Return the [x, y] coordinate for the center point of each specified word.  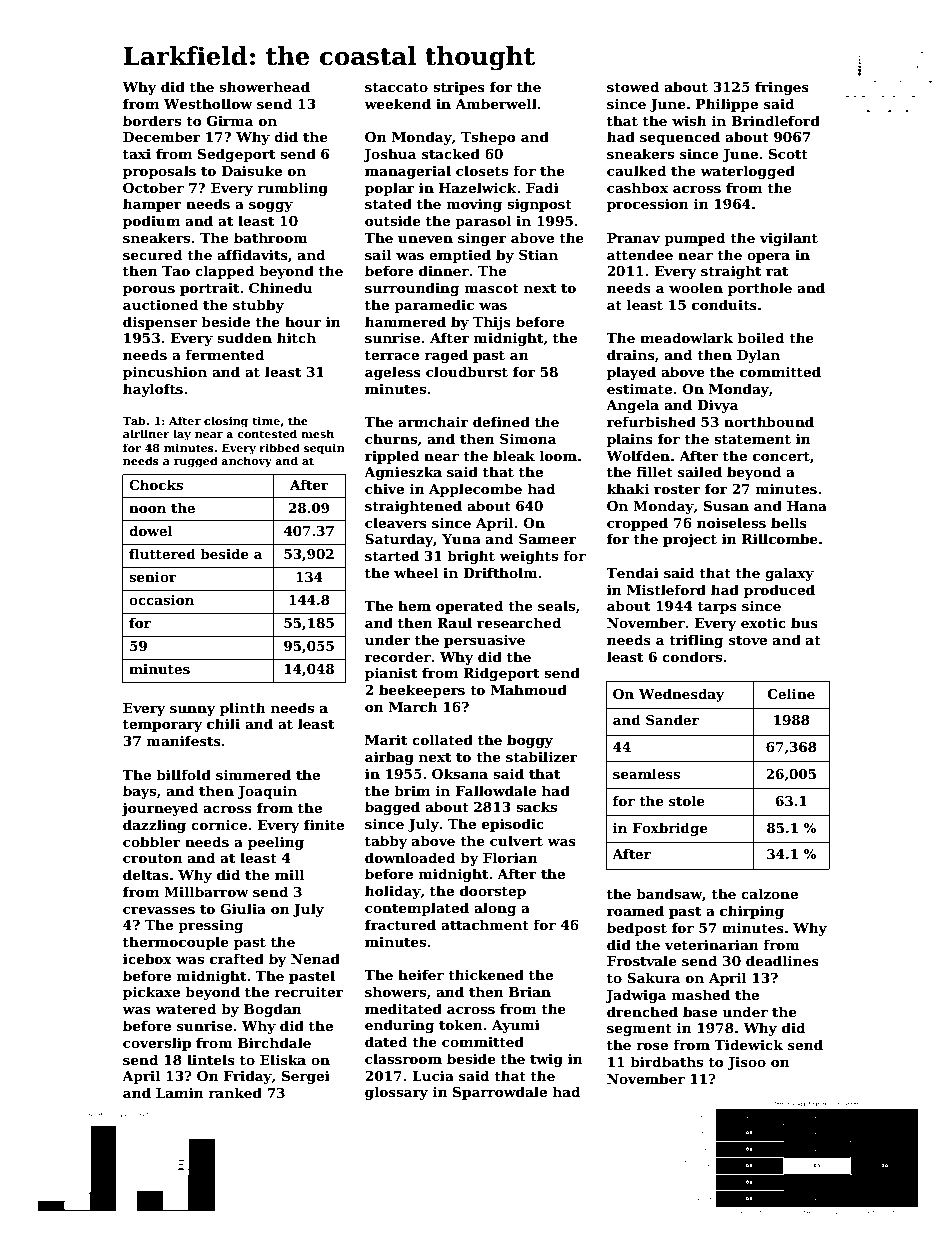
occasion [161, 600]
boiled [760, 337]
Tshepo [488, 138]
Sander [672, 719]
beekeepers [422, 691]
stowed [633, 86]
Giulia [243, 908]
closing [226, 422]
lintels [211, 1059]
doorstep [493, 892]
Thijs [492, 323]
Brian [530, 992]
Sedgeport [236, 155]
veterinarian [711, 945]
